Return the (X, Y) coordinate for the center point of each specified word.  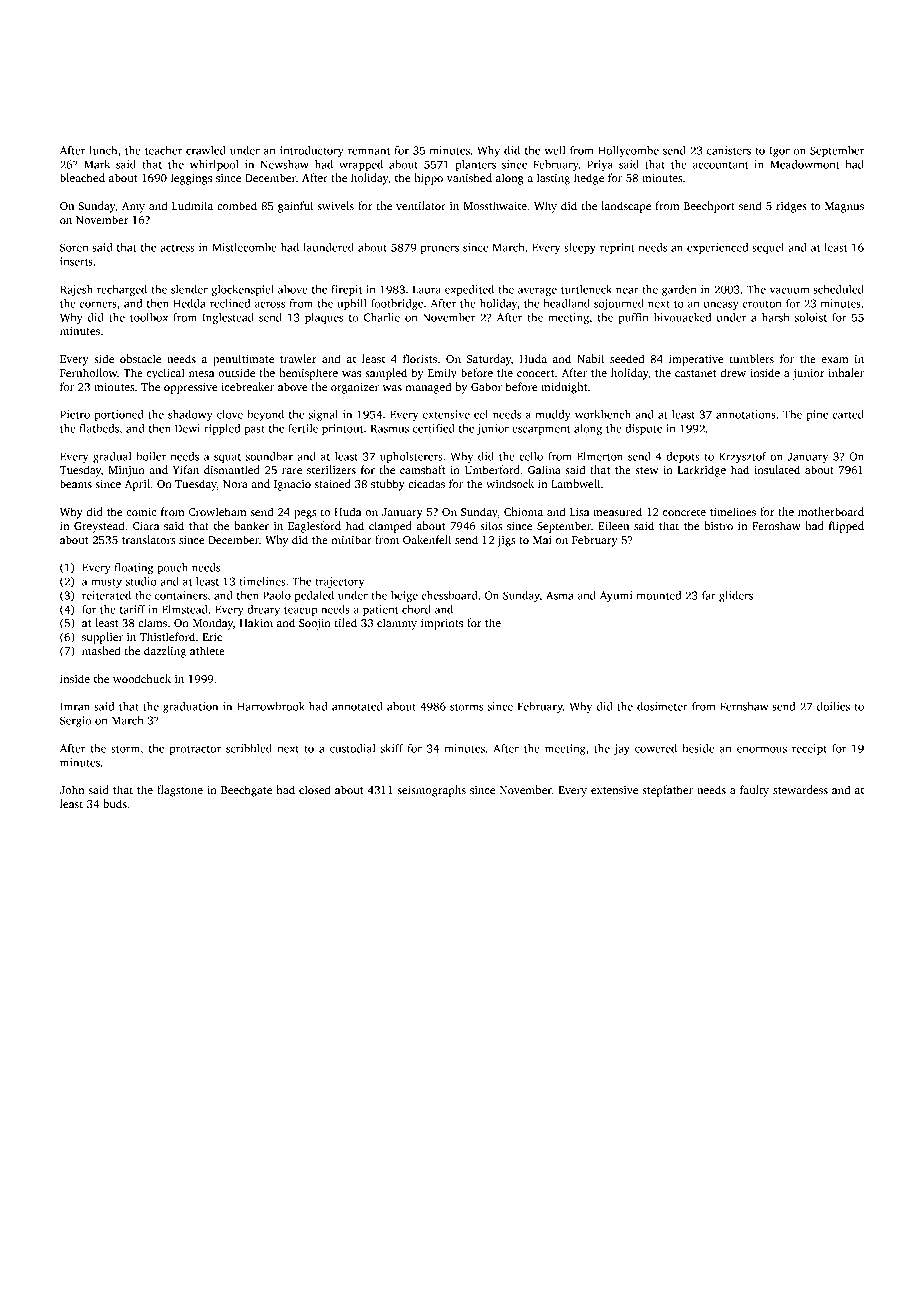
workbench (603, 414)
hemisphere (308, 374)
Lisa (579, 512)
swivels (335, 205)
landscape (626, 207)
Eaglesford (314, 527)
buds (115, 803)
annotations (746, 414)
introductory (312, 151)
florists (420, 358)
